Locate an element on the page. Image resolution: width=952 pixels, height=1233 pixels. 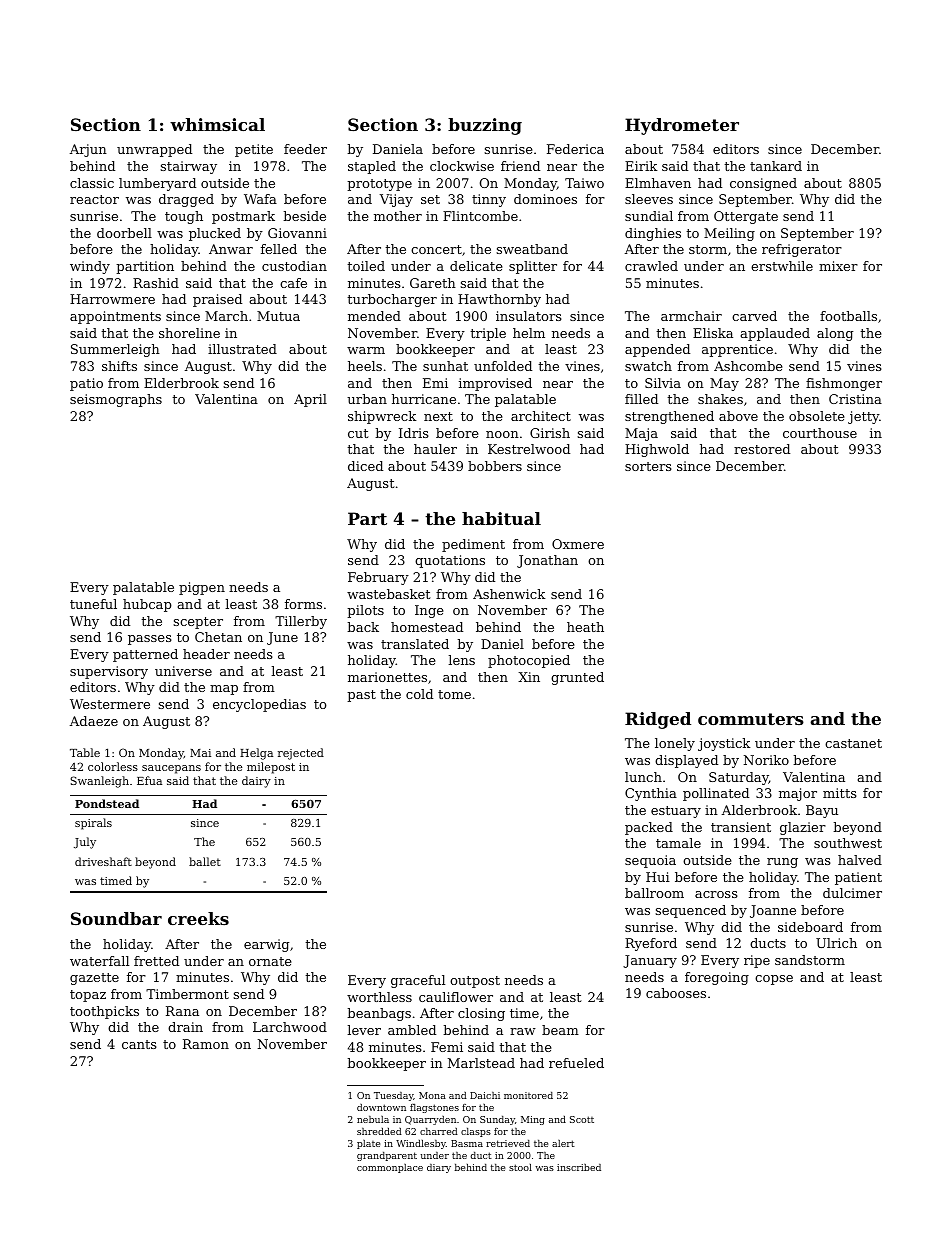
tankard is located at coordinates (776, 166).
